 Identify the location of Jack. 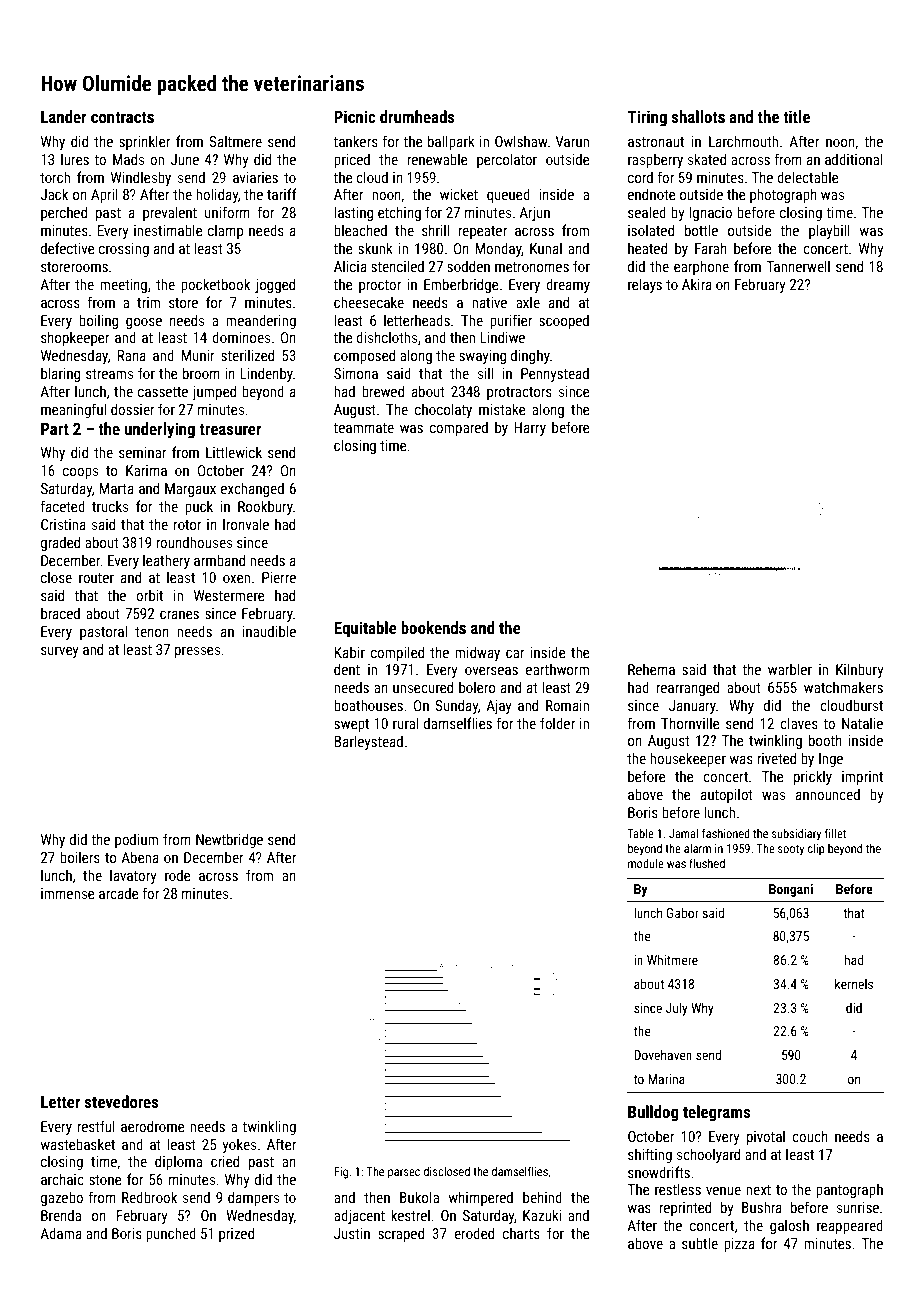
(54, 194).
